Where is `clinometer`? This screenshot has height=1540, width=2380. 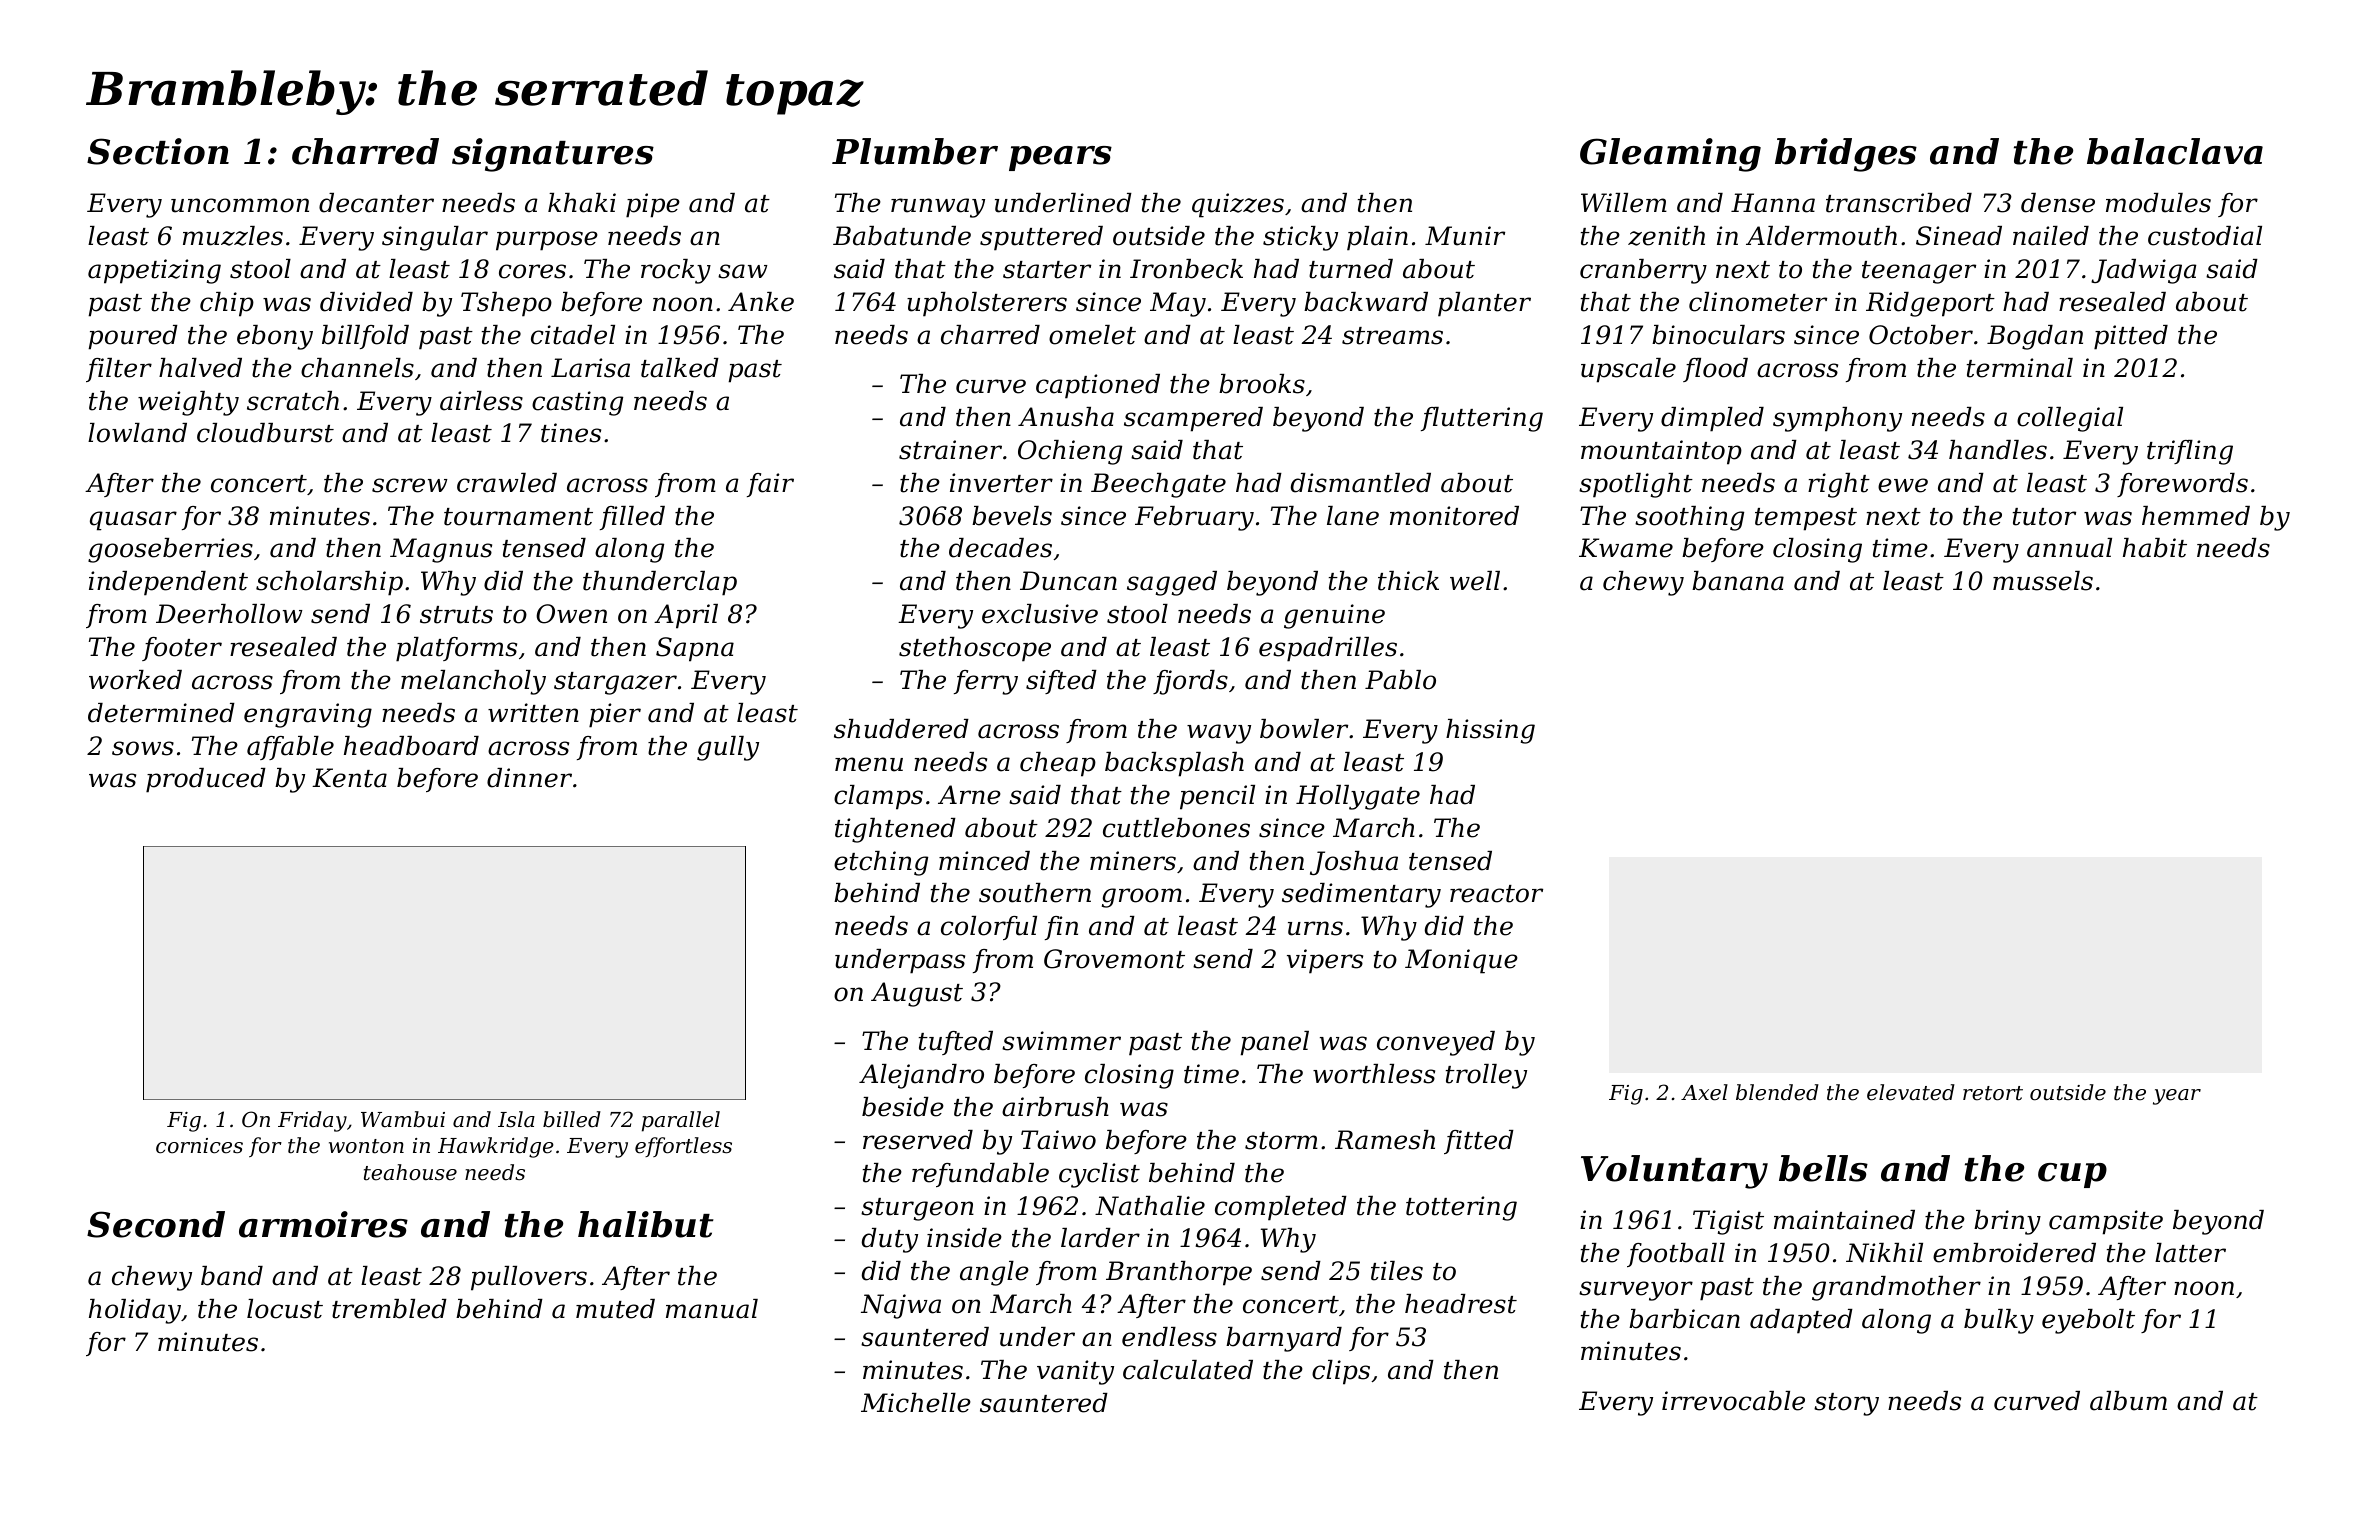
clinometer is located at coordinates (1758, 302).
